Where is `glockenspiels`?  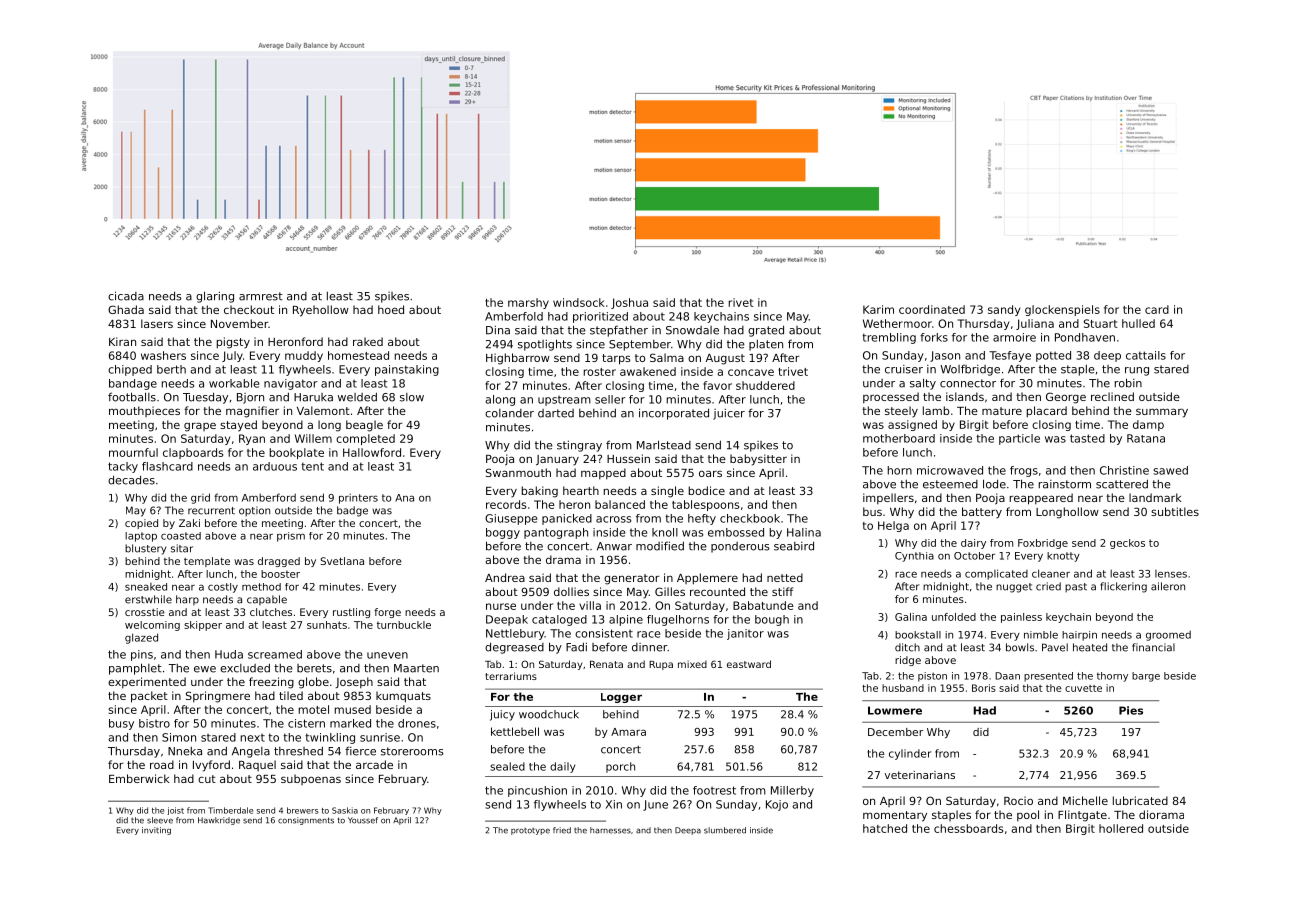
glockenspiels is located at coordinates (1062, 310).
